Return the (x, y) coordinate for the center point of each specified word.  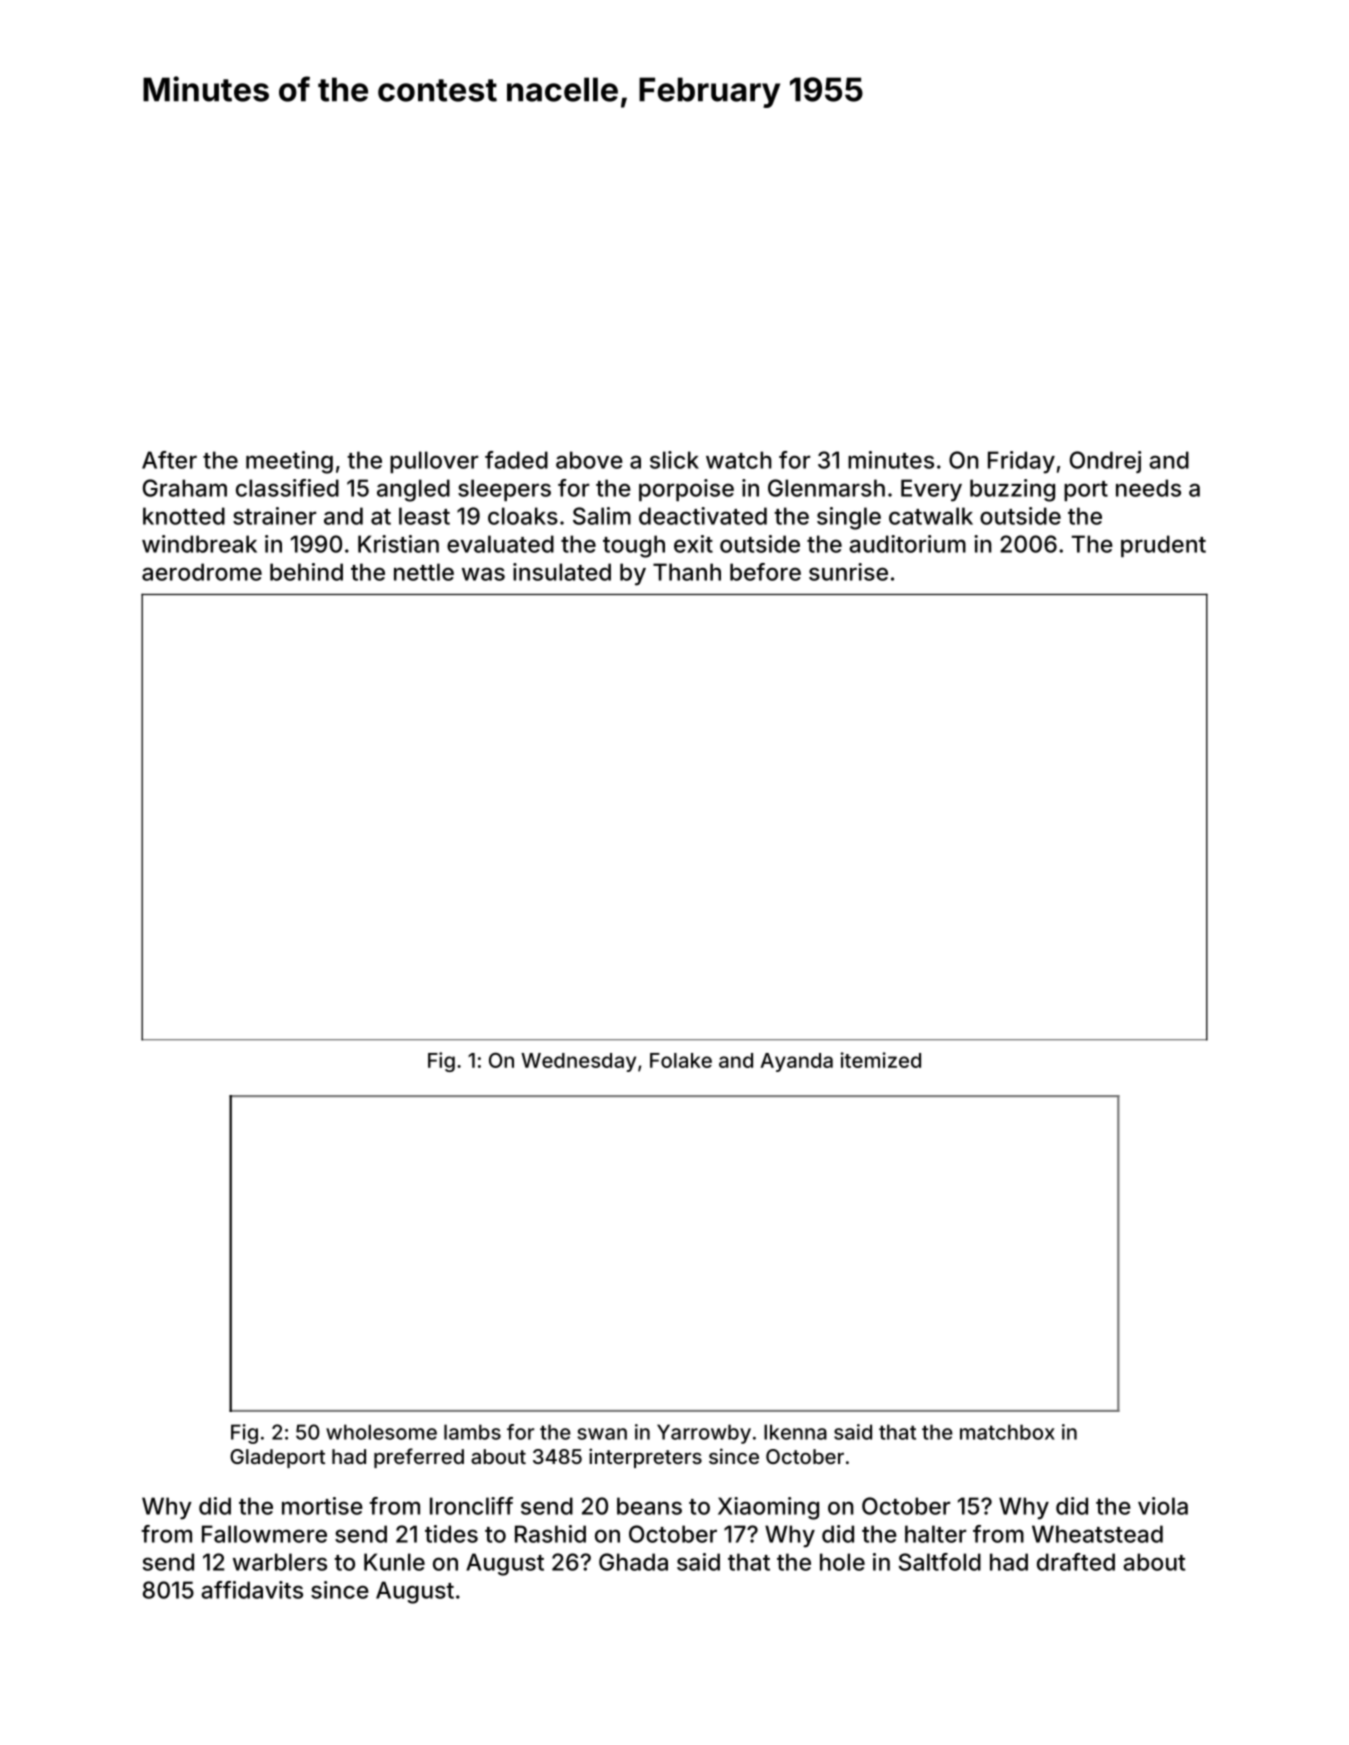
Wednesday (578, 1062)
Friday (1021, 462)
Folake (681, 1060)
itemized (880, 1060)
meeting (289, 462)
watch (739, 460)
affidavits (252, 1590)
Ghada (633, 1562)
